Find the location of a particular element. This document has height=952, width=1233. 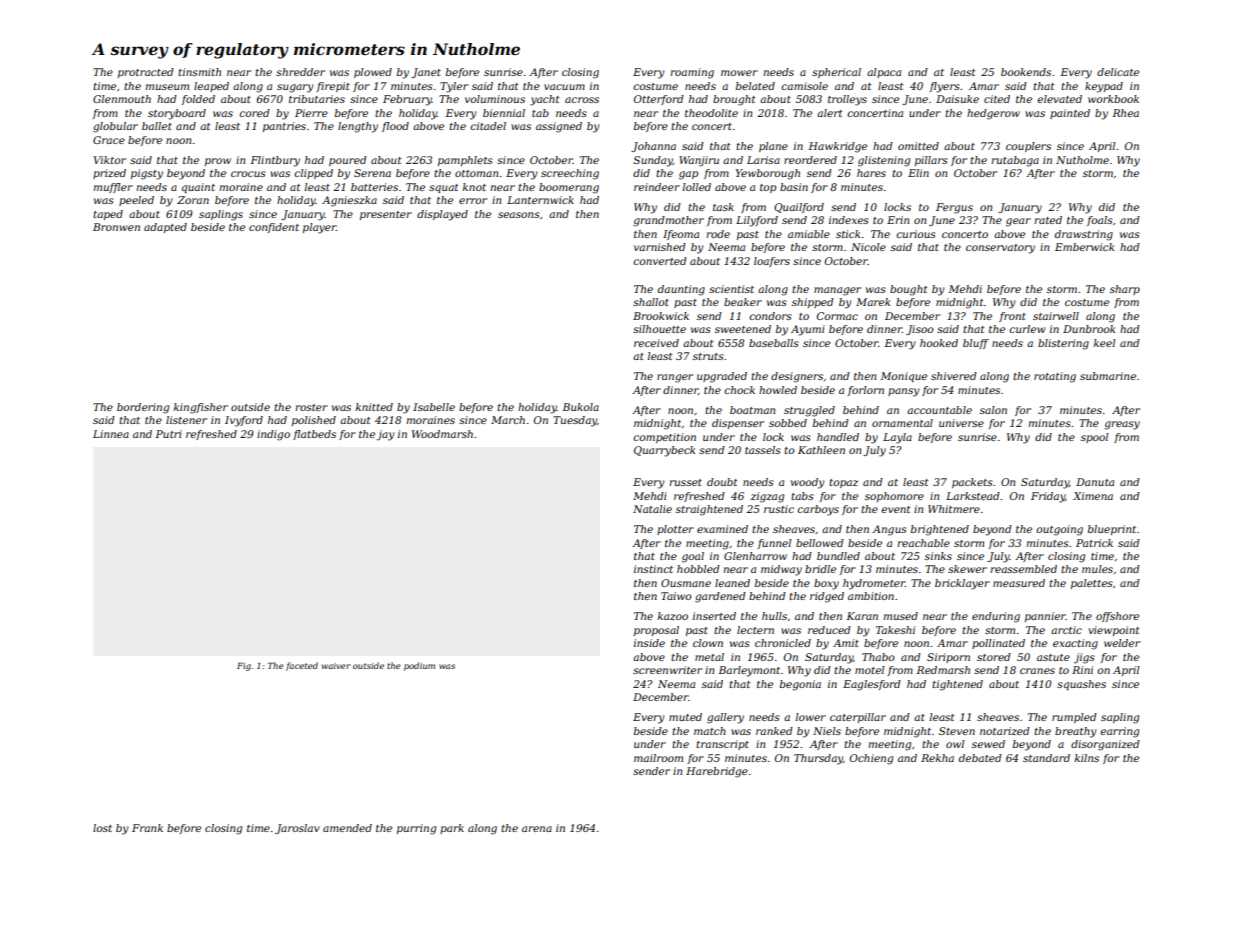

Quarrybeck is located at coordinates (664, 451).
